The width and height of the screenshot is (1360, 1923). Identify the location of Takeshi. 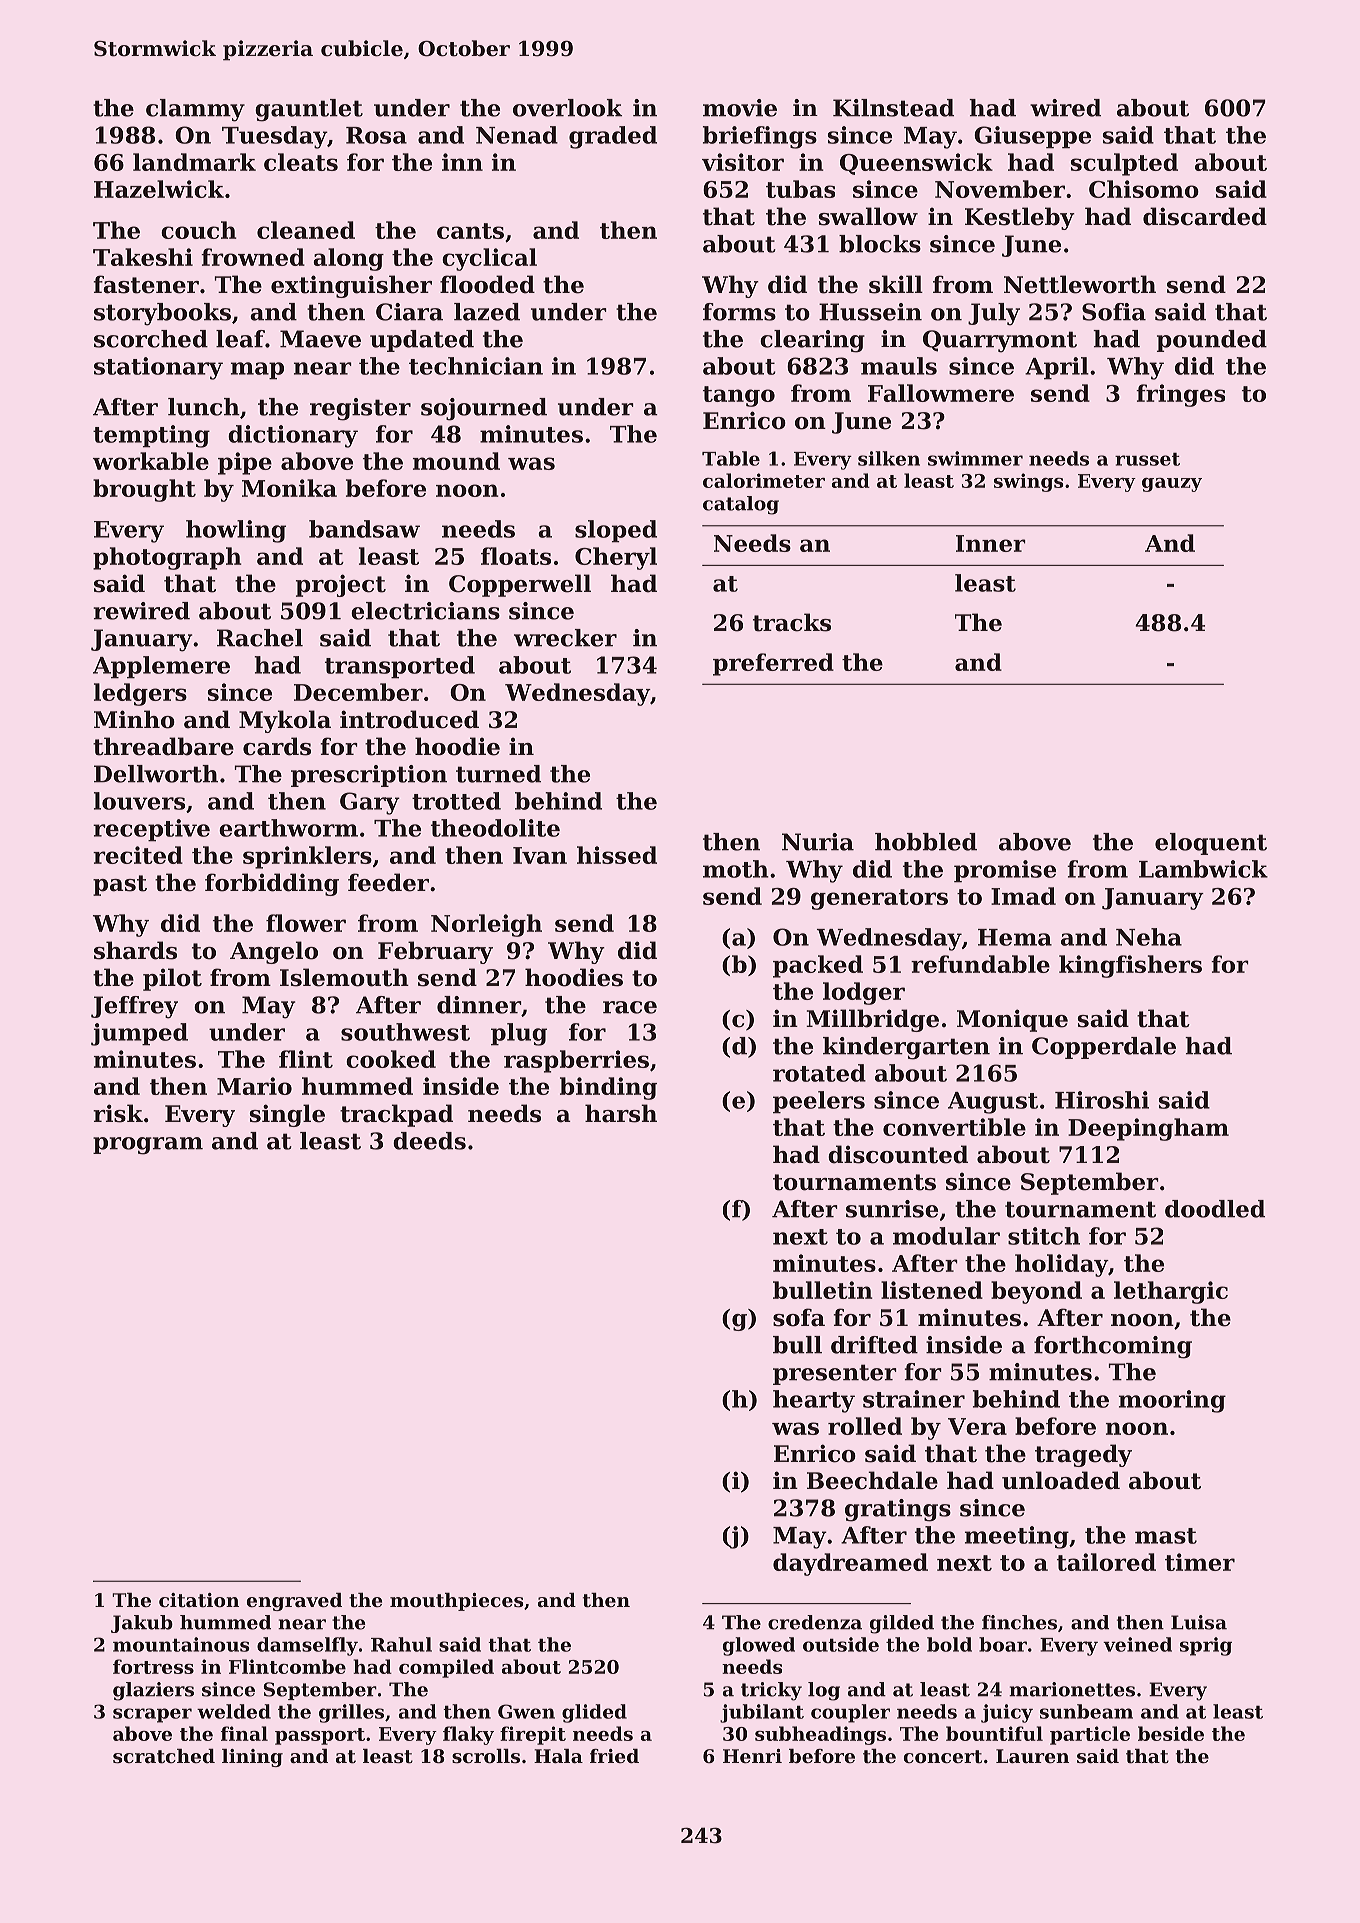
(143, 257).
